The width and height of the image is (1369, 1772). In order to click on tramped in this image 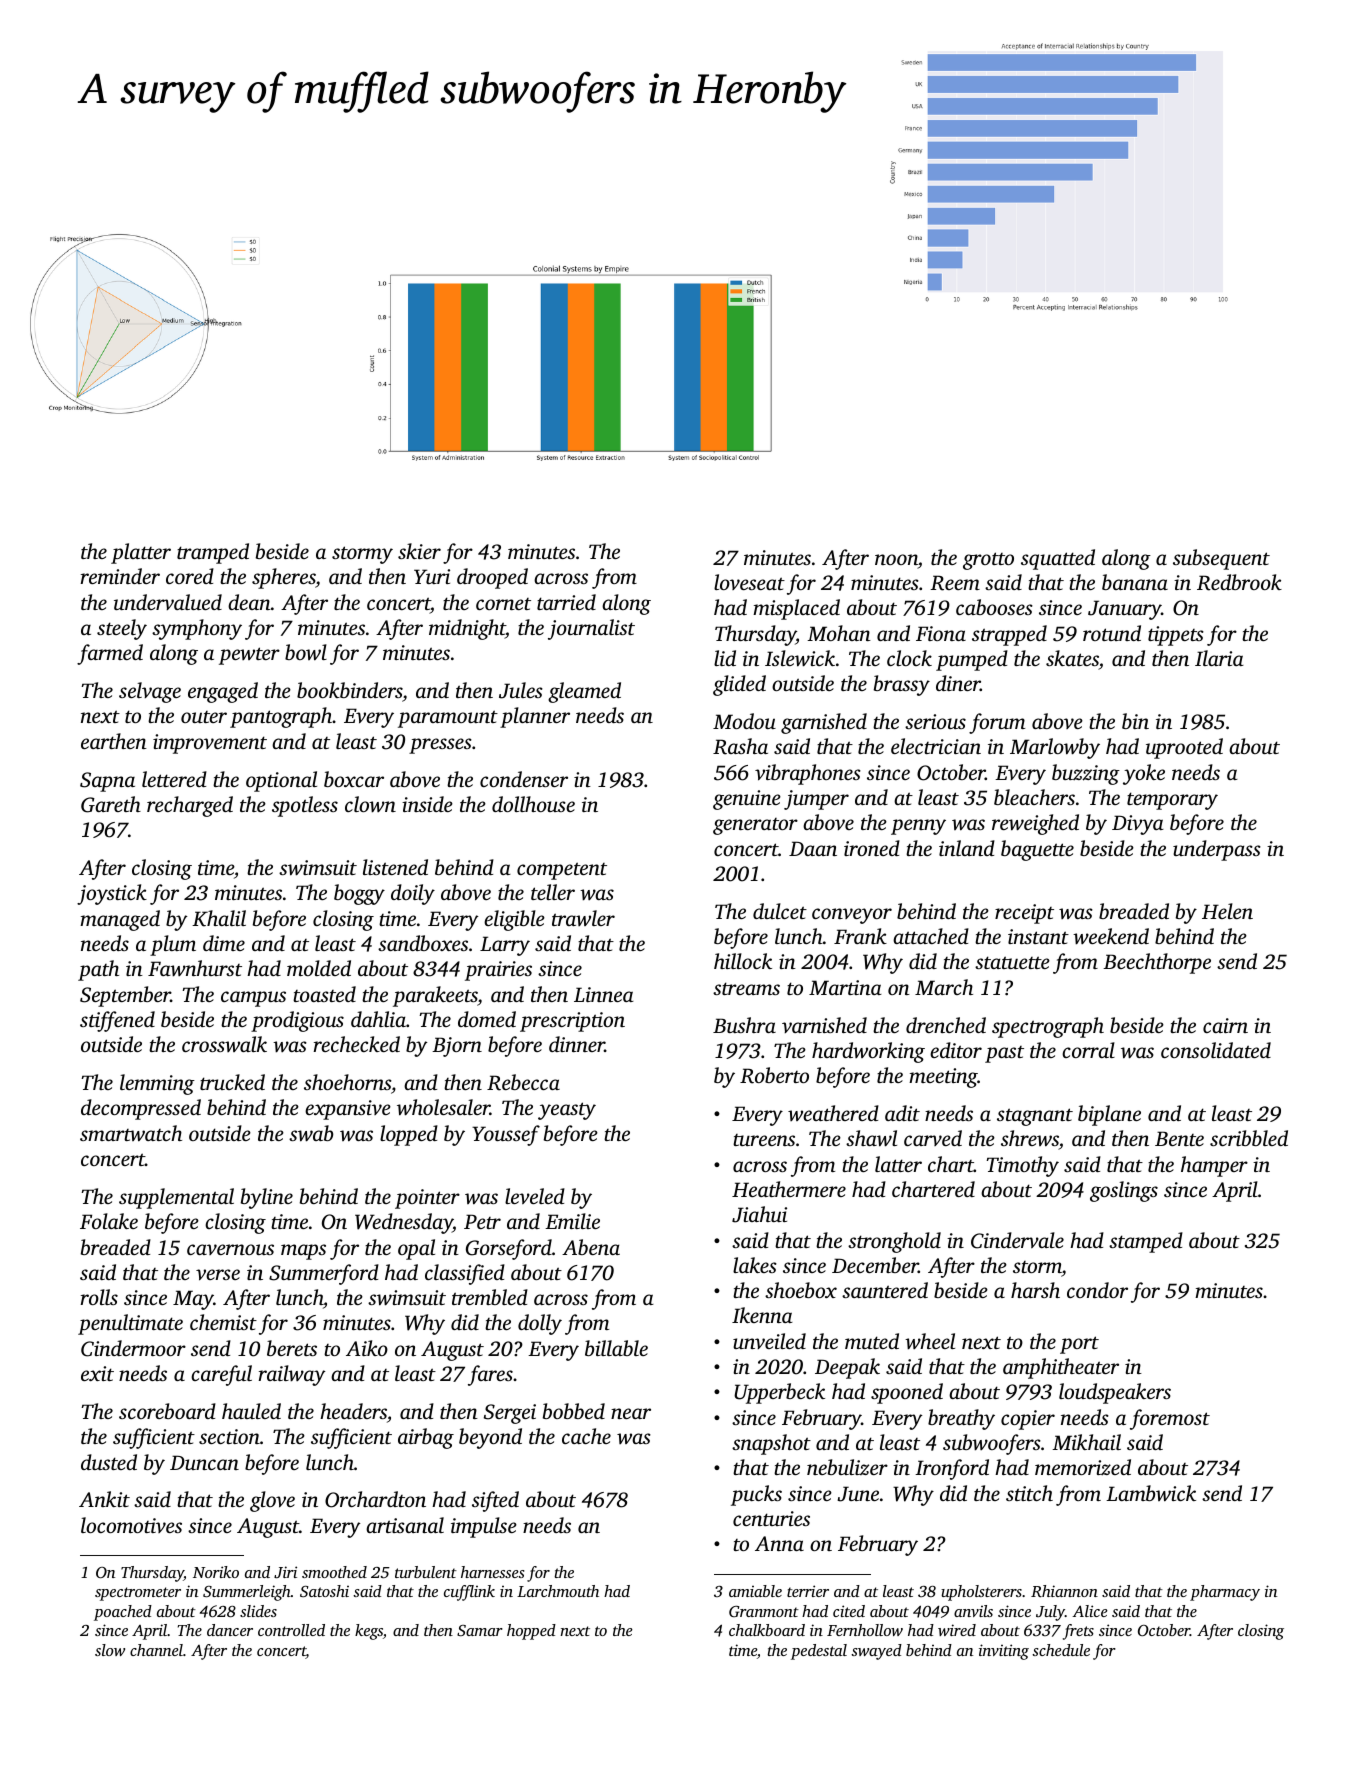, I will do `click(213, 553)`.
